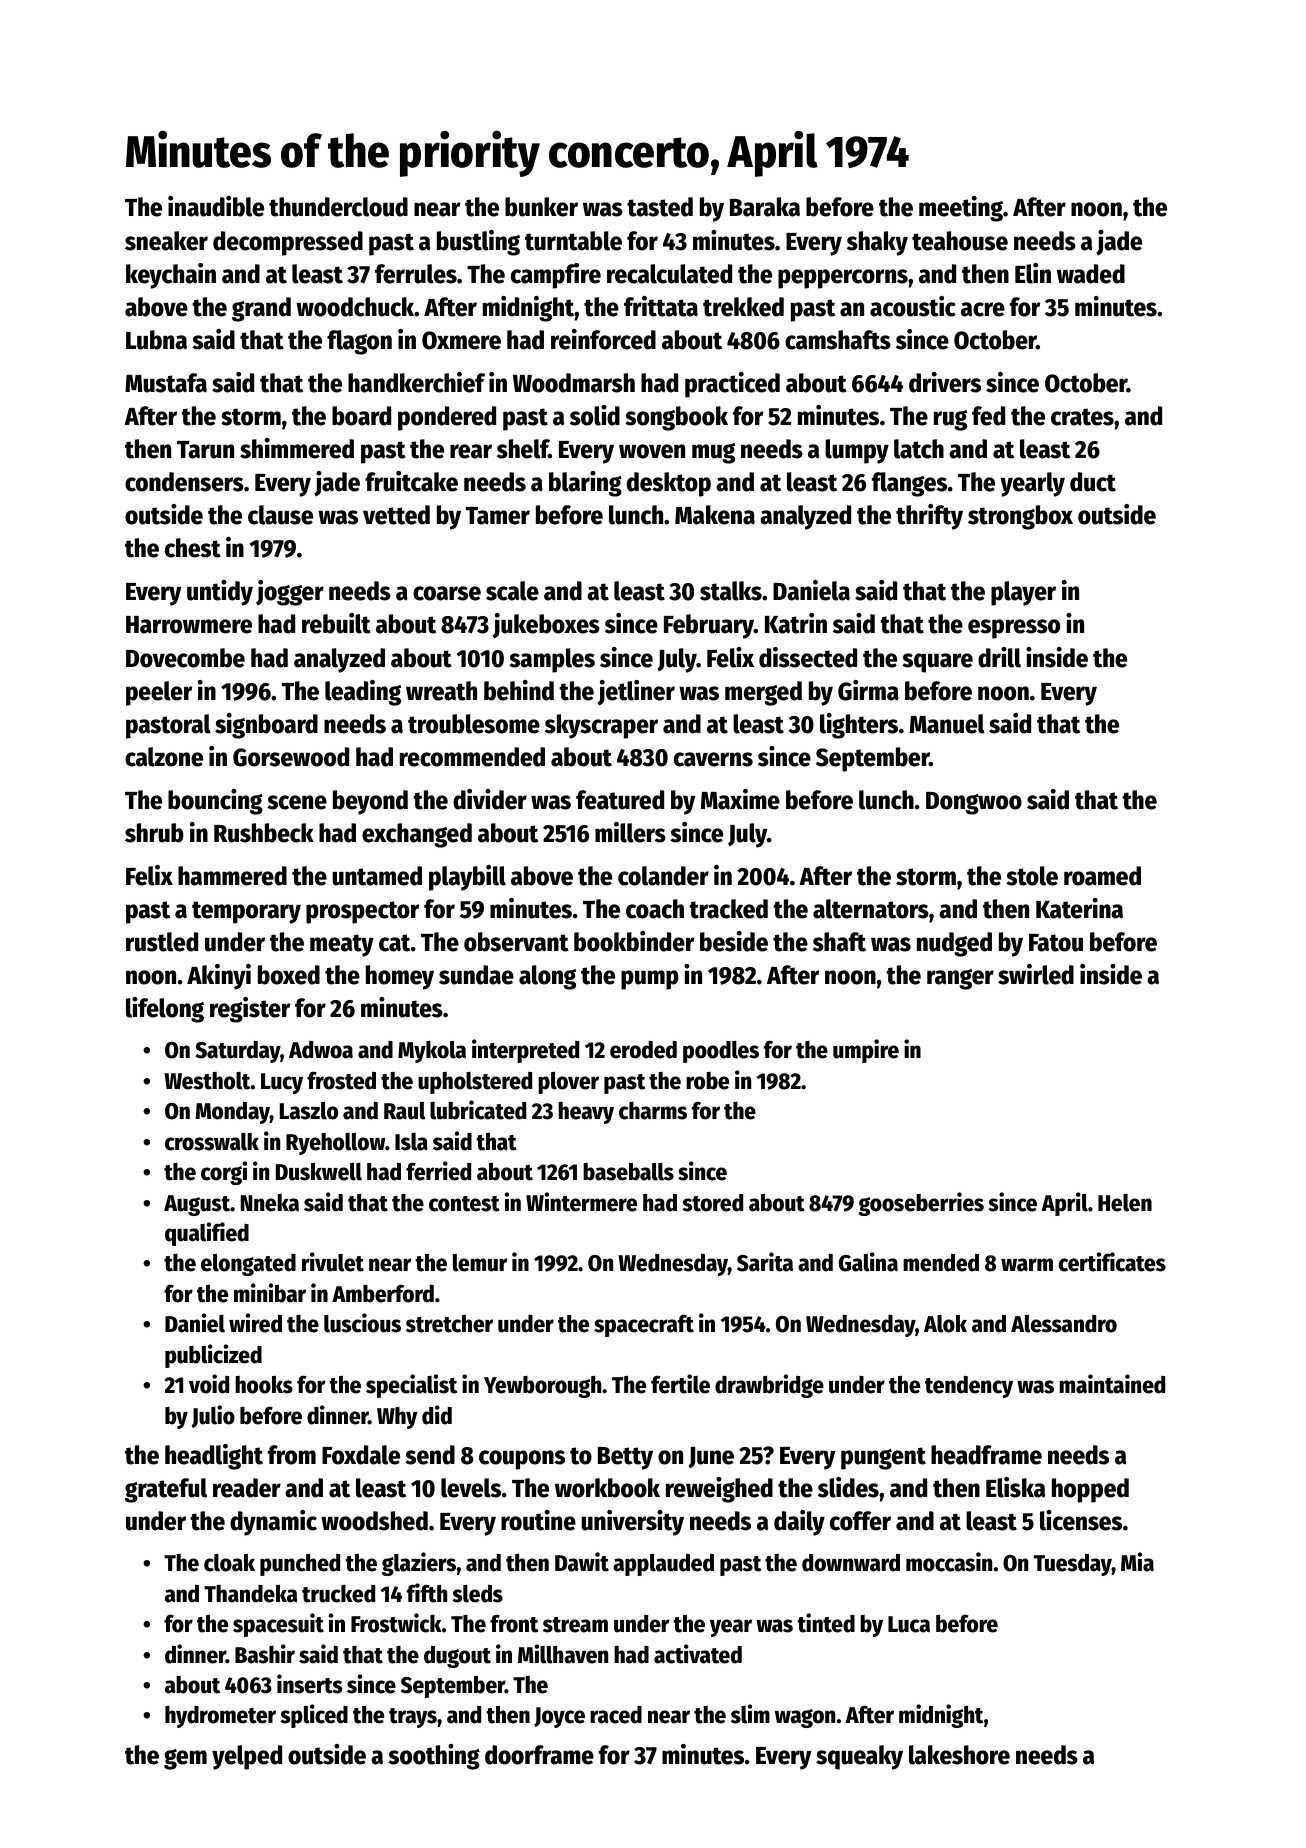 The image size is (1306, 1848). What do you see at coordinates (961, 209) in the screenshot?
I see `meeting` at bounding box center [961, 209].
